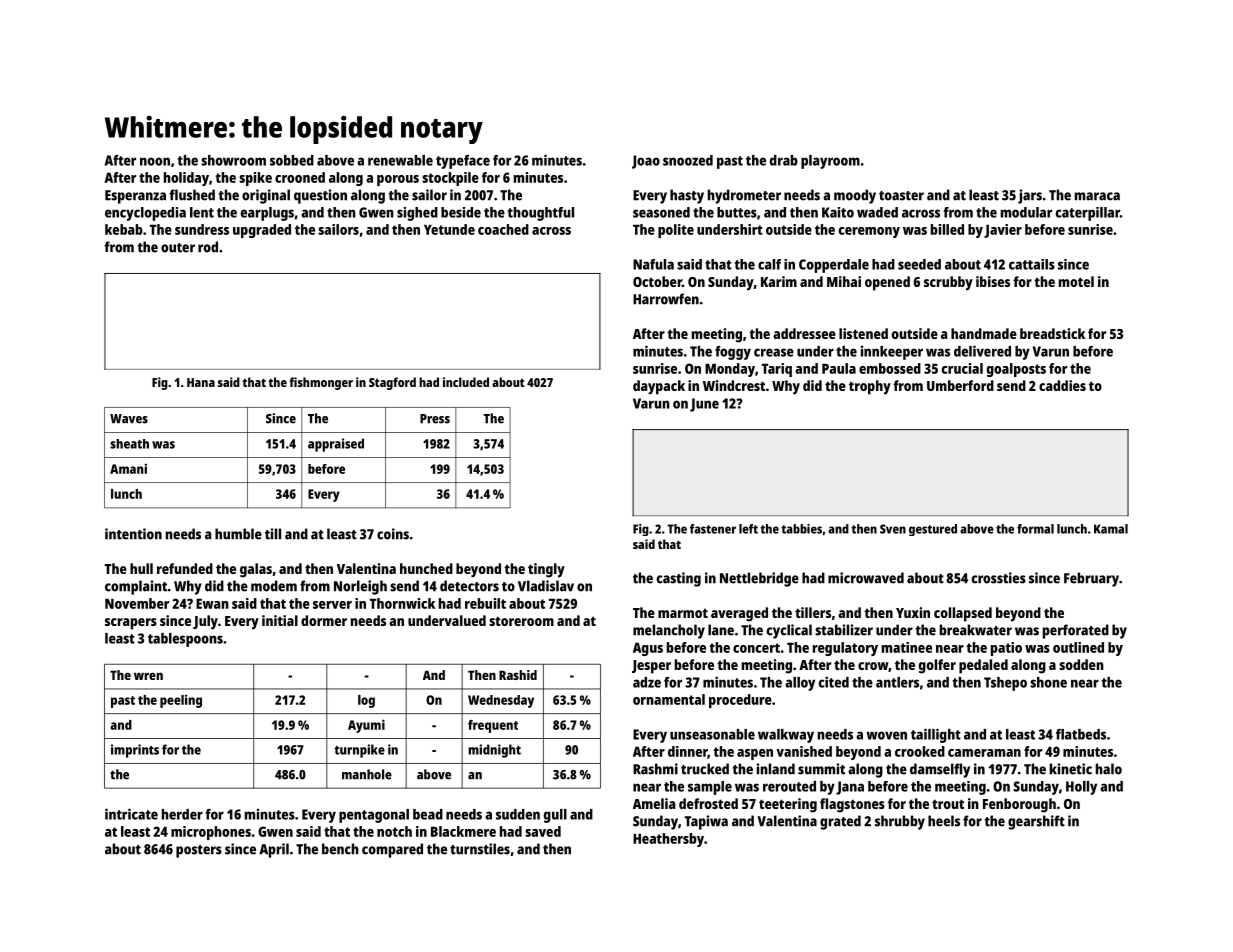  I want to click on imprints, so click(135, 751).
